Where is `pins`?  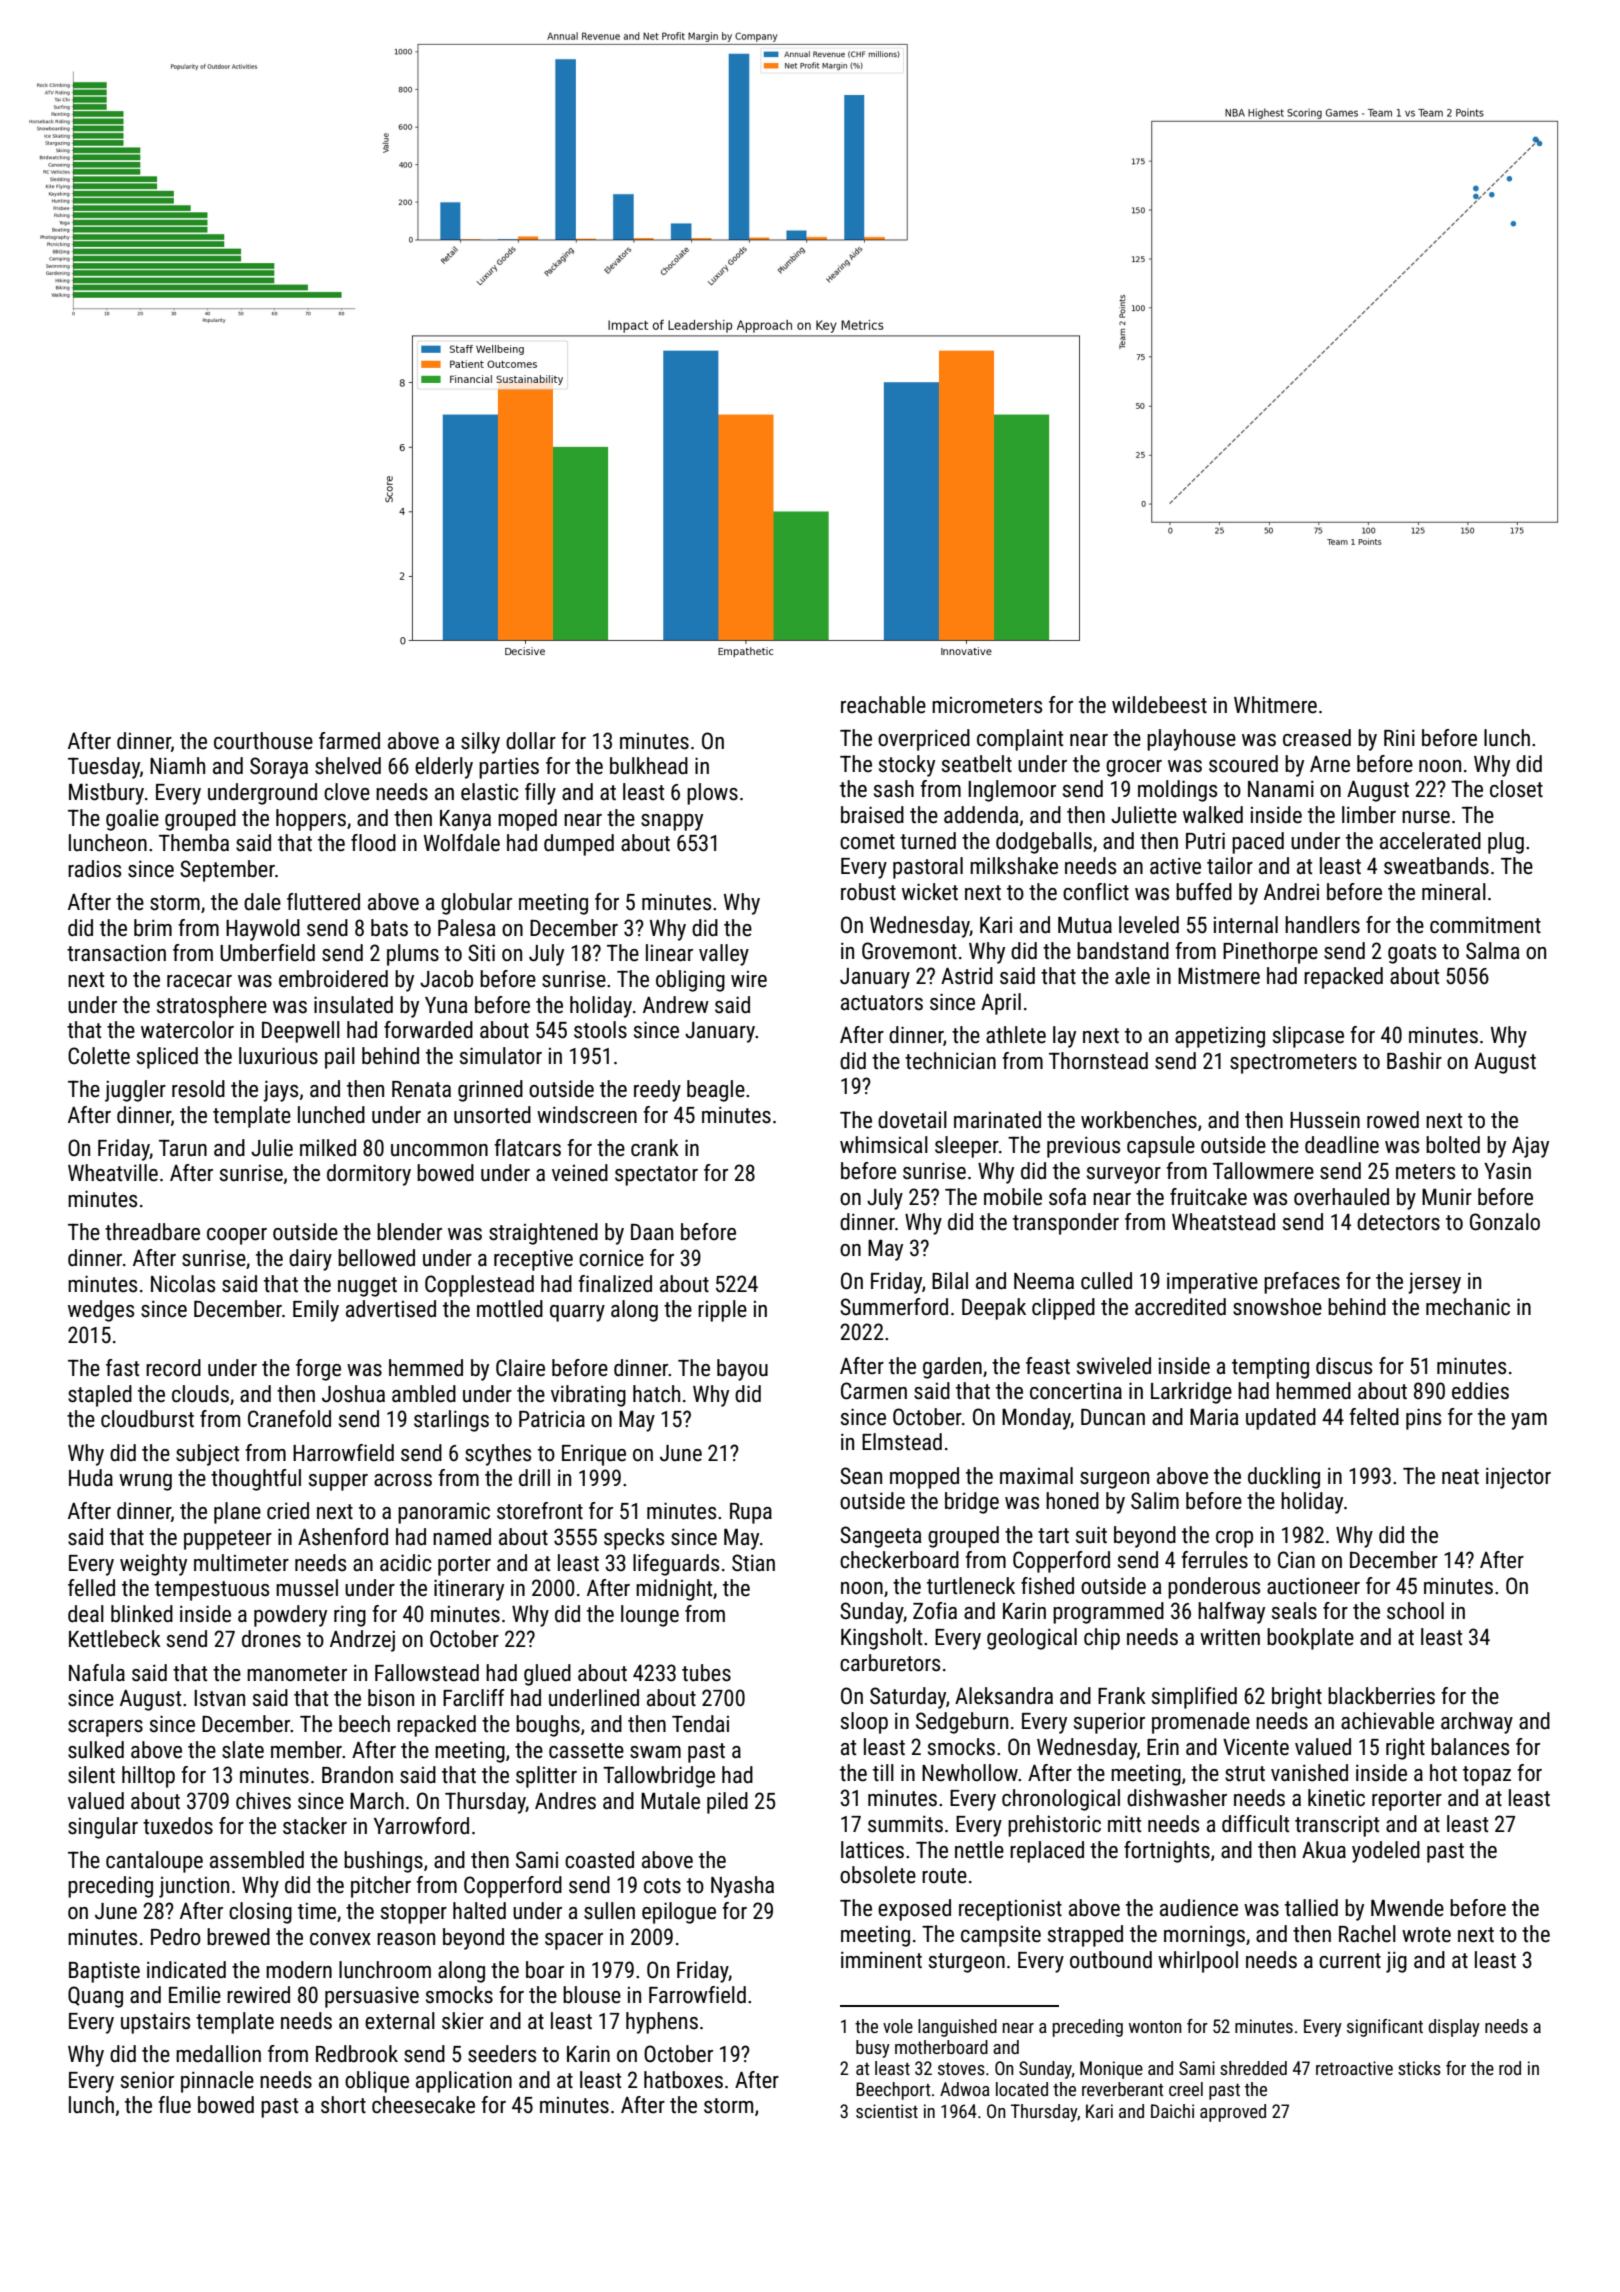 pins is located at coordinates (1423, 1419).
